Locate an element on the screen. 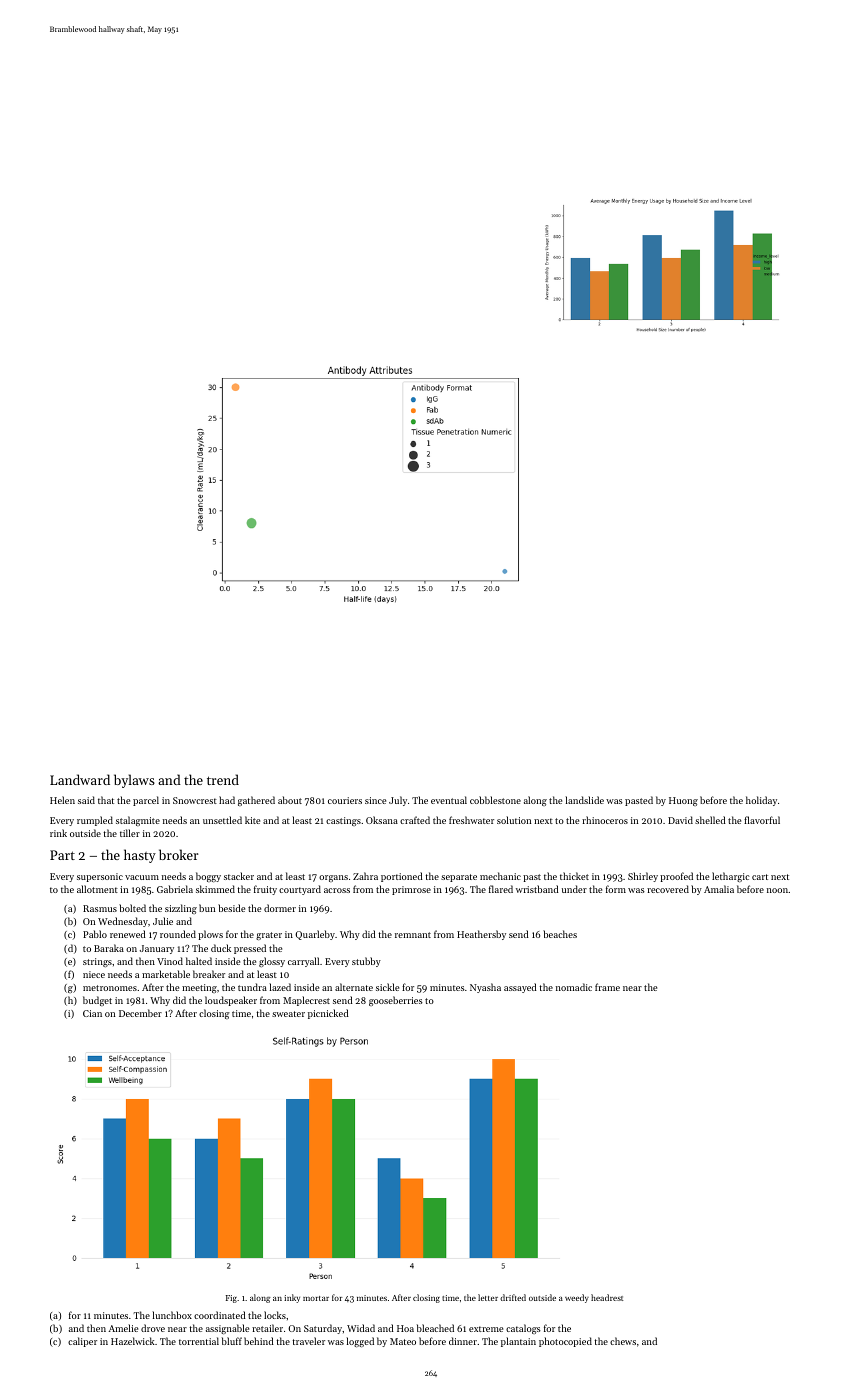  breaker is located at coordinates (209, 974).
